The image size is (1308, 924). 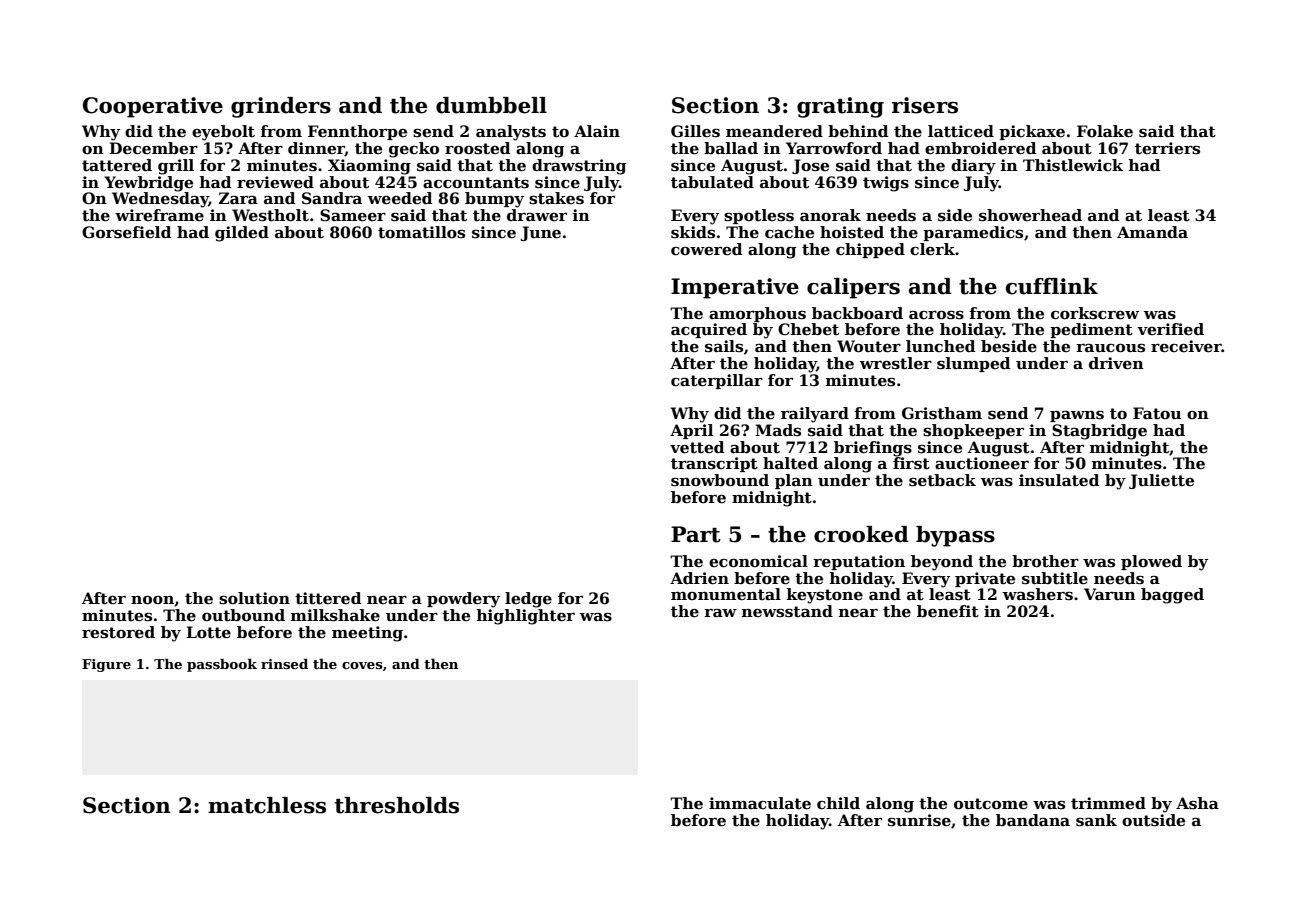 I want to click on Sandra, so click(x=332, y=198).
